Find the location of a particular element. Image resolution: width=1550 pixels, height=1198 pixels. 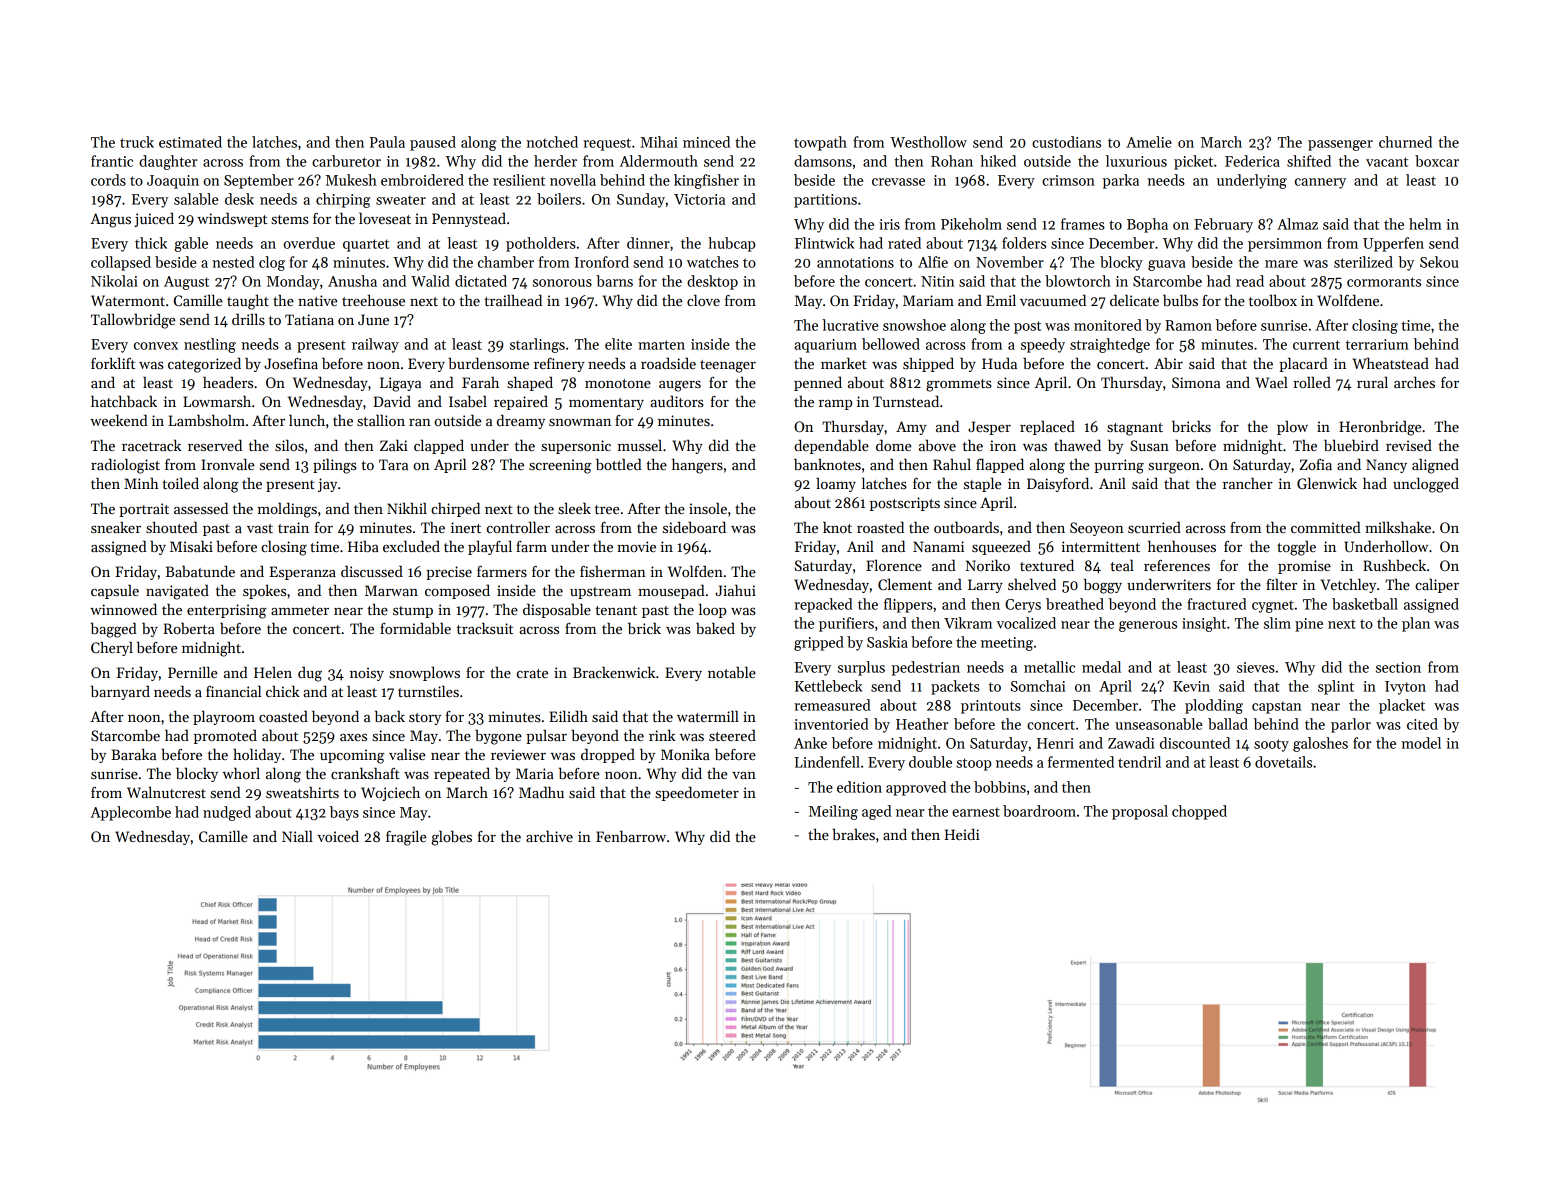

Niall is located at coordinates (297, 836).
